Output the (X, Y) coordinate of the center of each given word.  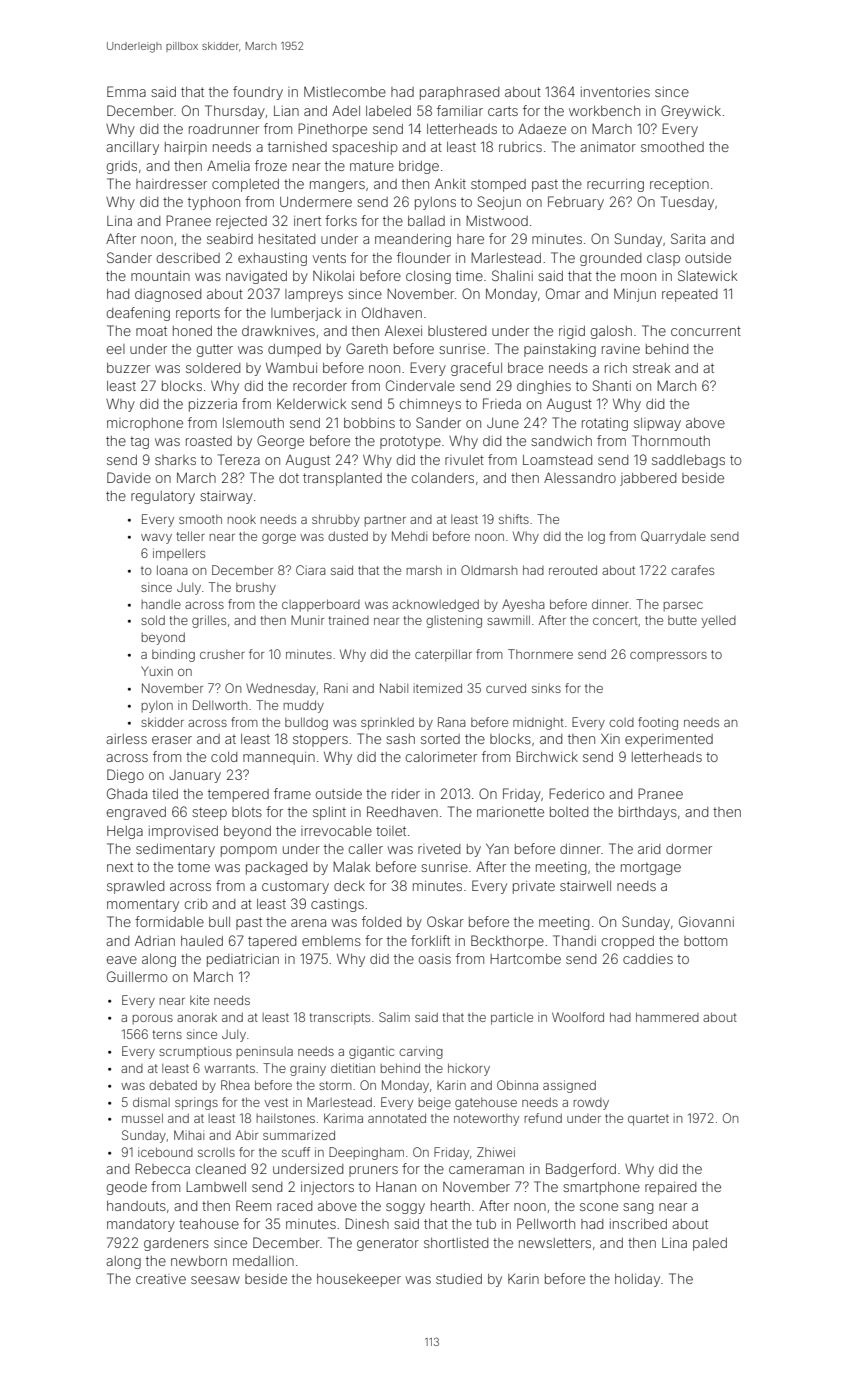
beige (435, 1103)
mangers (337, 186)
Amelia (228, 165)
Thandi (574, 940)
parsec (683, 607)
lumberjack (306, 314)
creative (161, 1279)
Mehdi (409, 536)
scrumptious (195, 1052)
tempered (238, 795)
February (576, 203)
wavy (156, 539)
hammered (667, 1017)
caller (366, 849)
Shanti (612, 385)
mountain (160, 276)
